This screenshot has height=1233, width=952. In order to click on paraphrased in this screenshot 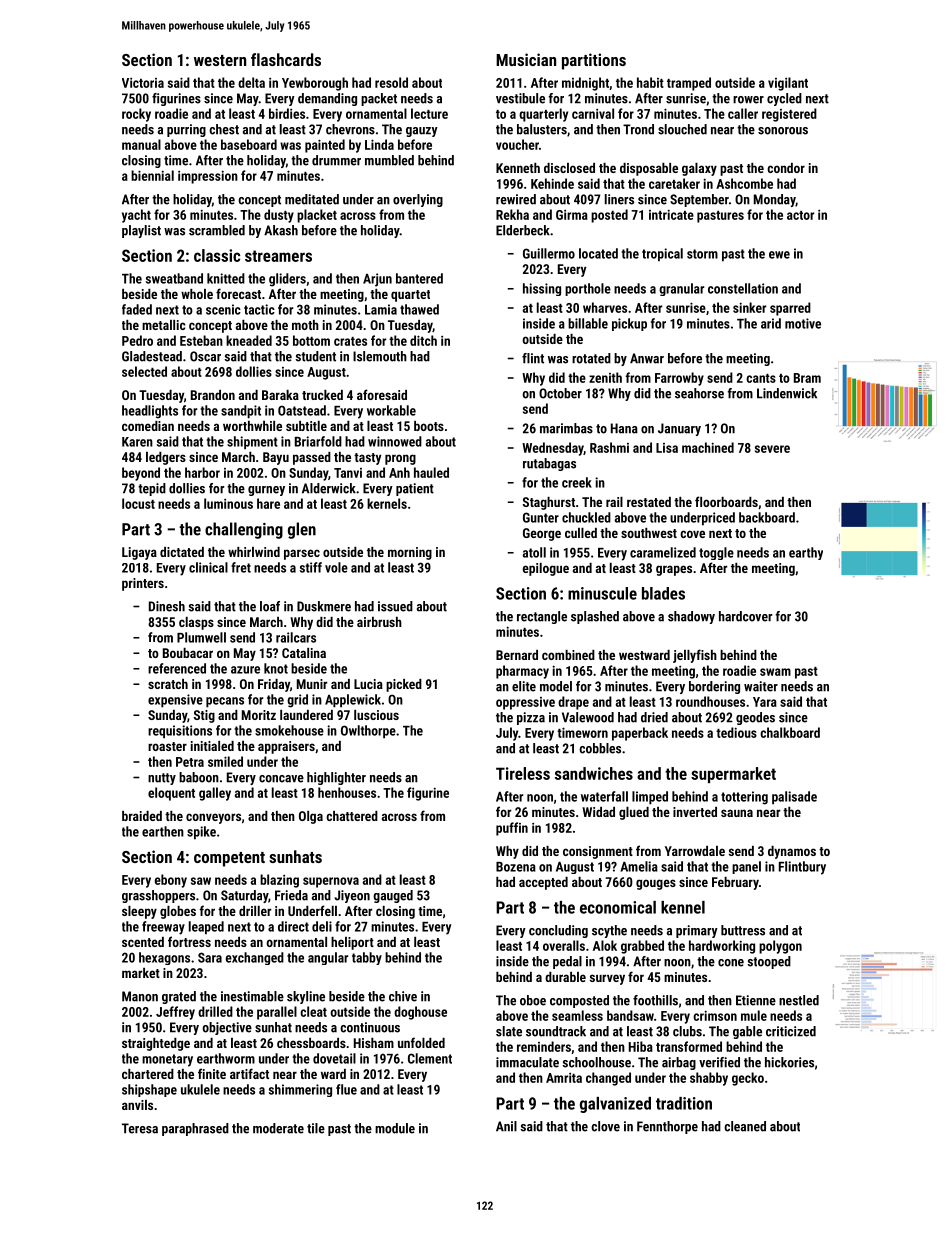, I will do `click(195, 1129)`.
